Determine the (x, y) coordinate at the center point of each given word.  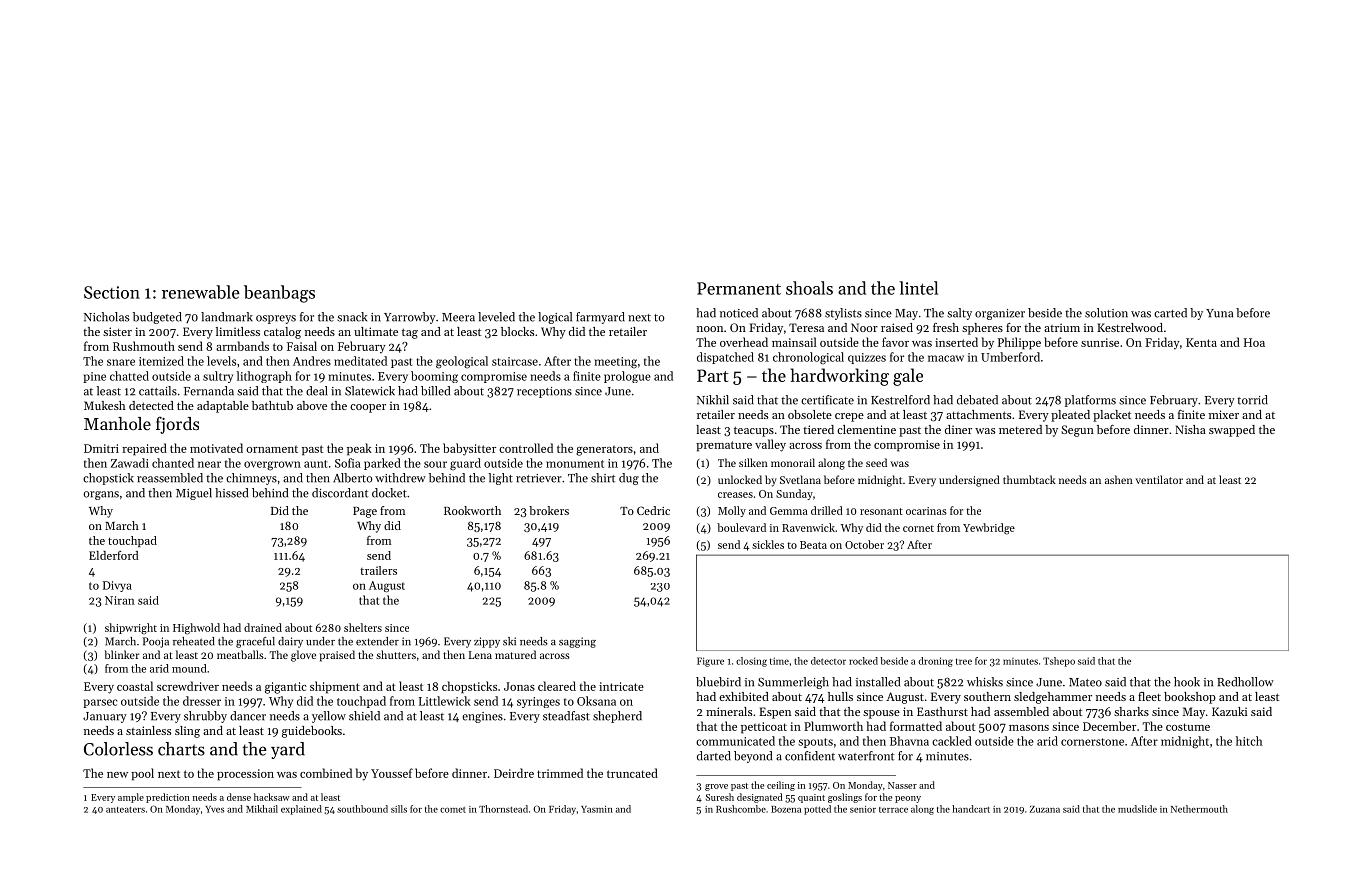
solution (1106, 313)
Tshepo (1059, 662)
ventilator (1159, 479)
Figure (710, 662)
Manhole (117, 423)
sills (399, 809)
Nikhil (713, 400)
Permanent (739, 288)
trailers (378, 570)
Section (112, 292)
